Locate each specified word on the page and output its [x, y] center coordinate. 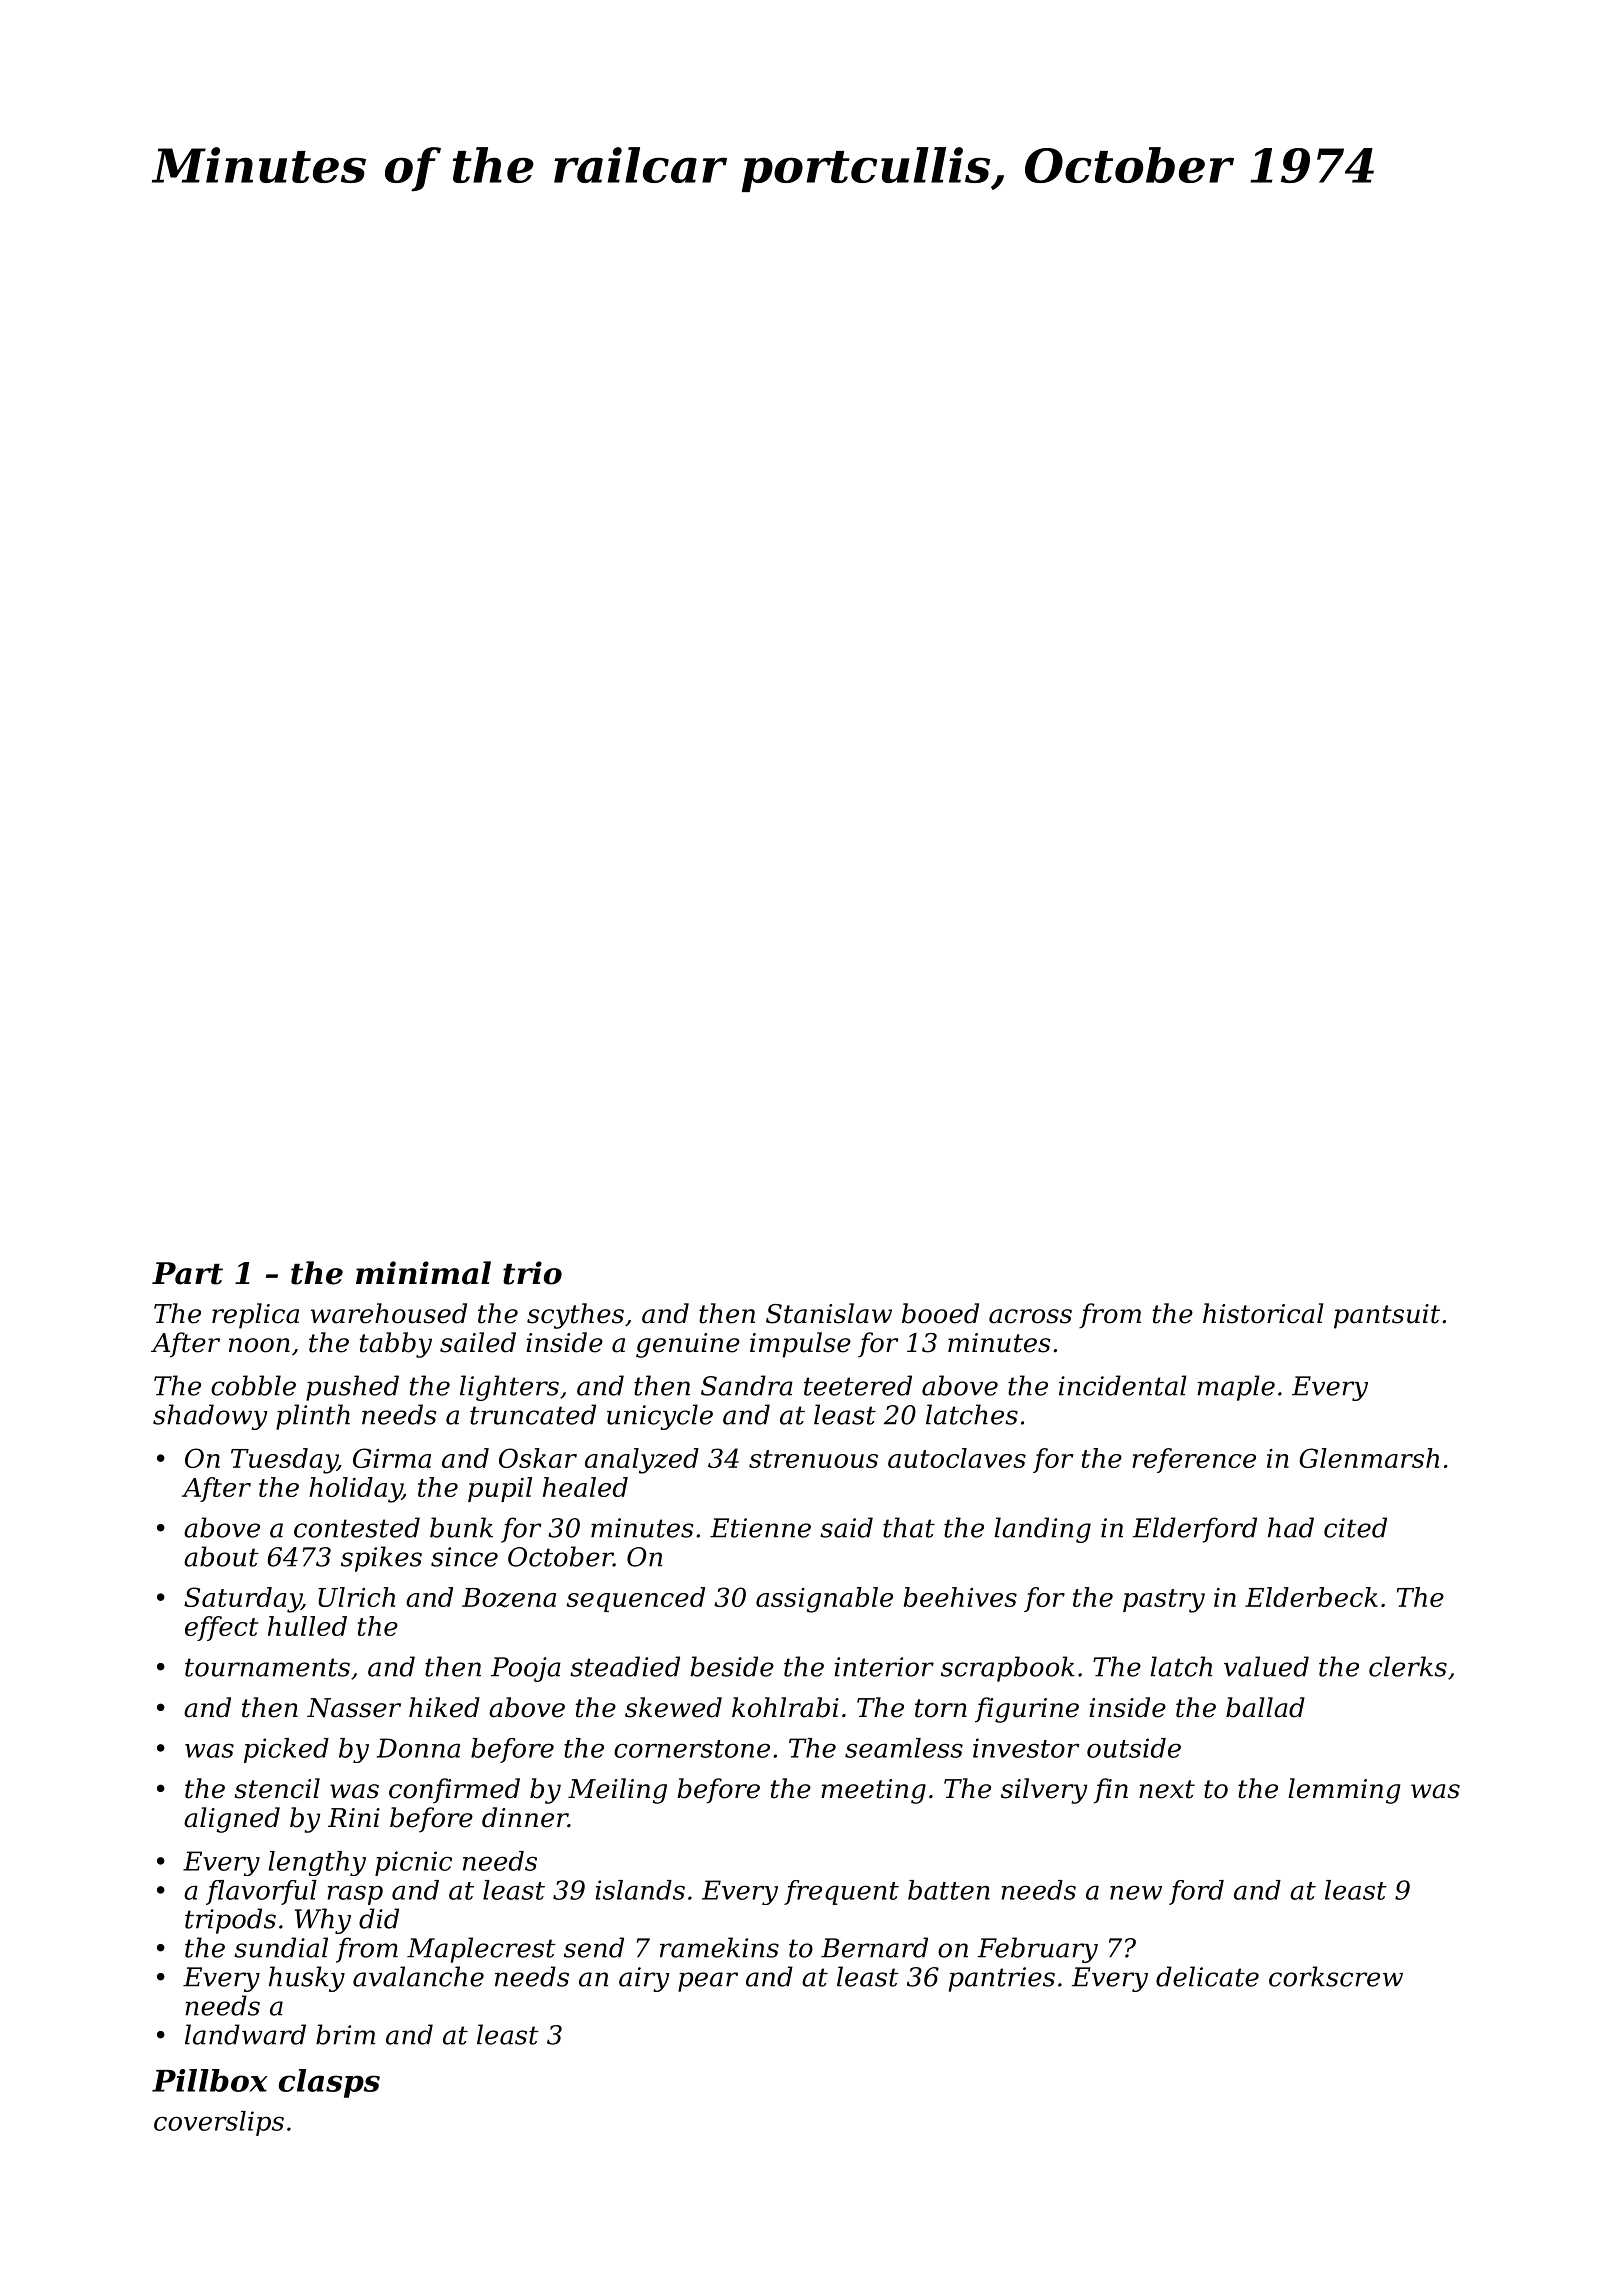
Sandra [747, 1385]
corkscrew [1336, 1976]
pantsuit [1387, 1316]
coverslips [219, 2123]
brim [345, 2034]
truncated [533, 1414]
